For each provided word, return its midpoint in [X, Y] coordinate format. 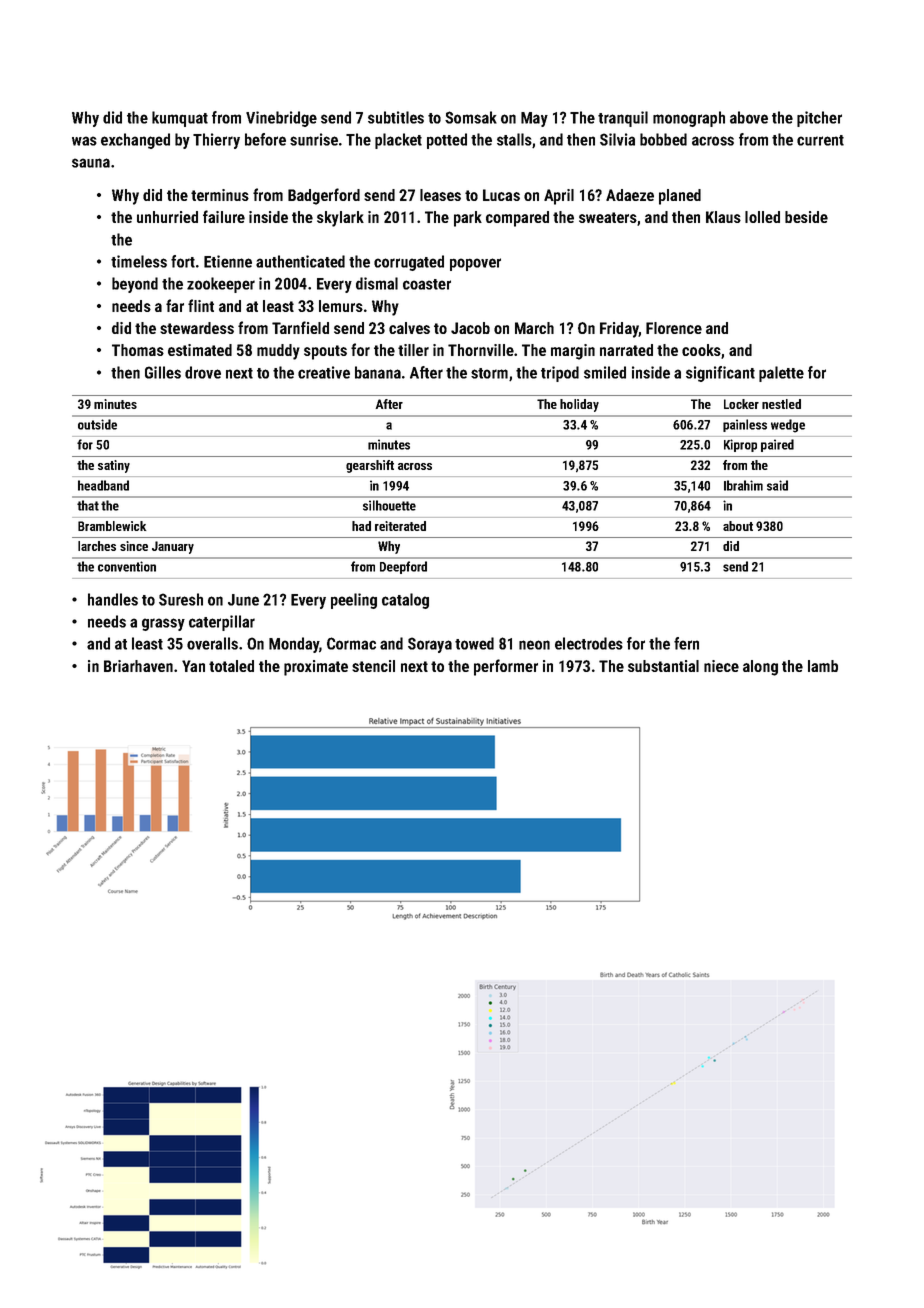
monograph [689, 119]
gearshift [370, 466]
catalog [405, 601]
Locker [741, 404]
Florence [674, 328]
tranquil [623, 119]
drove [203, 372]
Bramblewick [112, 526]
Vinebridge [281, 119]
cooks [701, 350]
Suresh [181, 599]
